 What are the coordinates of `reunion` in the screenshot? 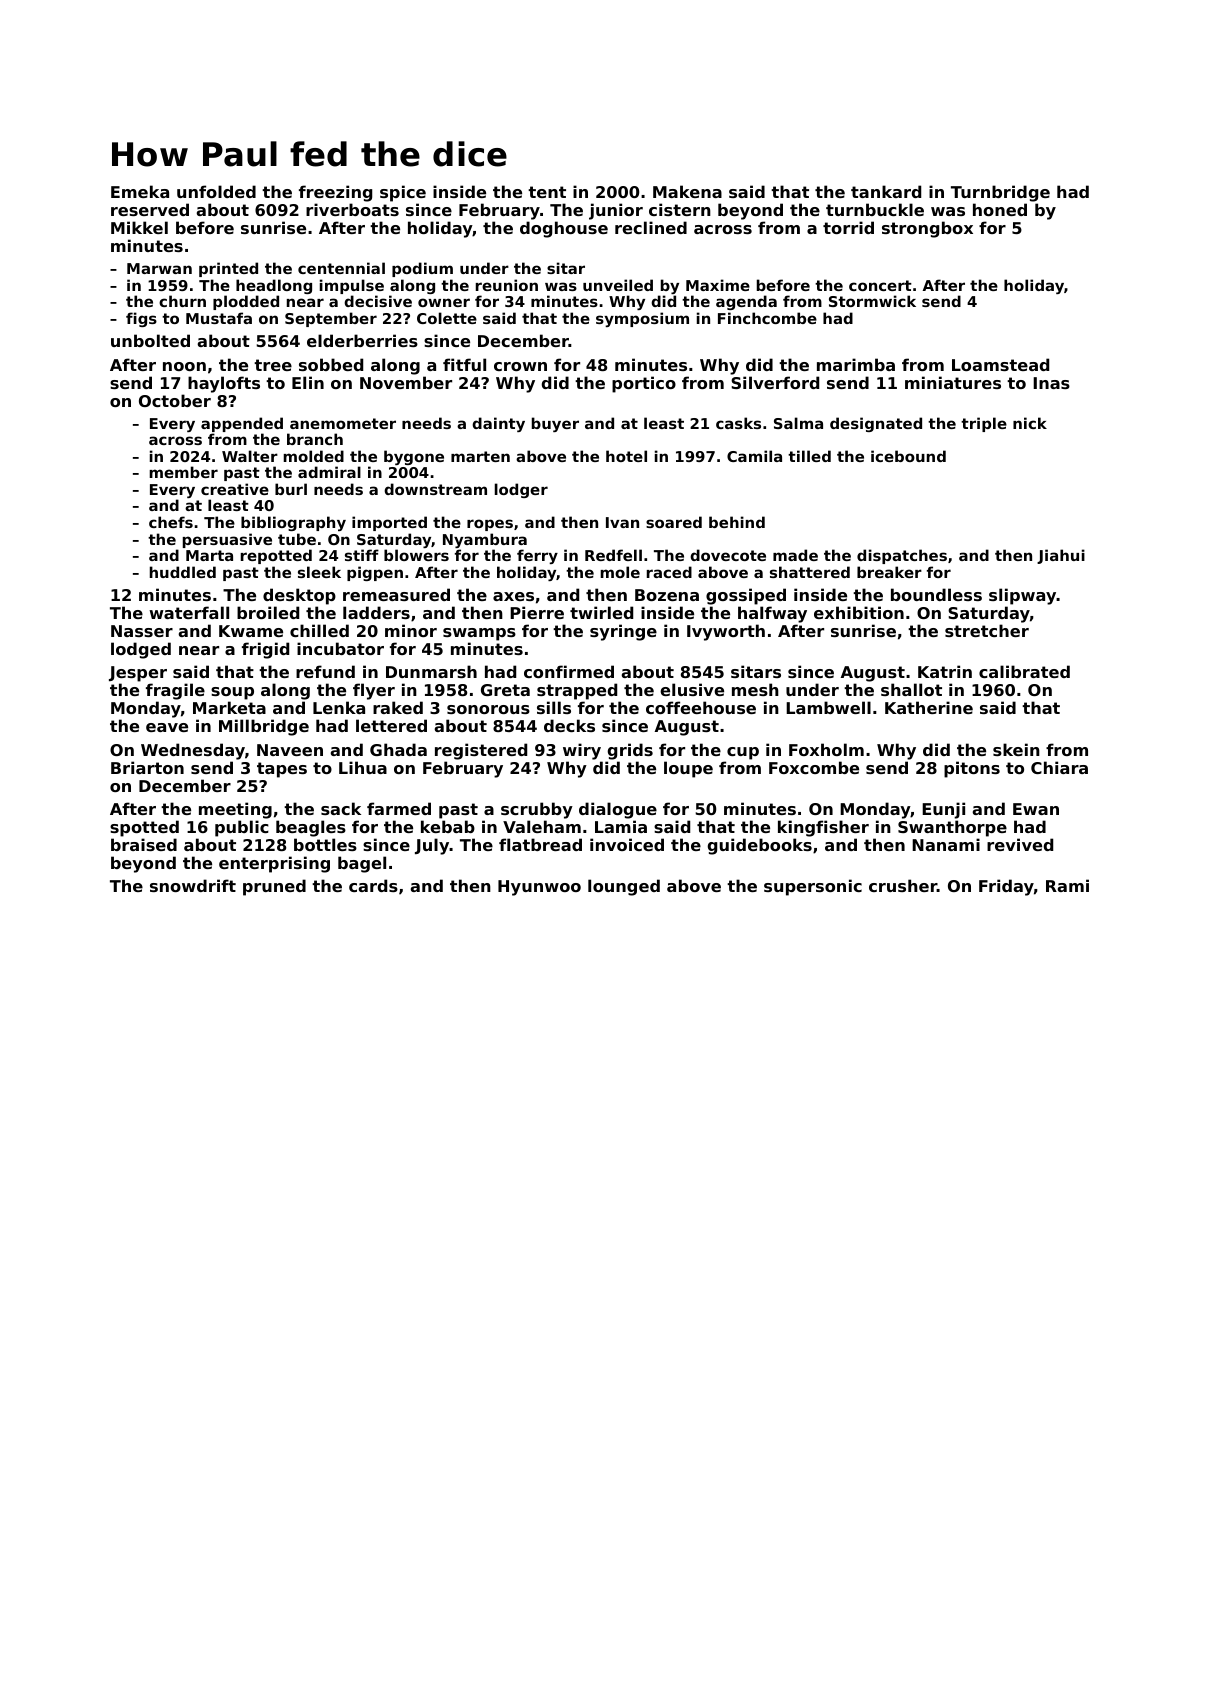 It's located at (507, 285).
